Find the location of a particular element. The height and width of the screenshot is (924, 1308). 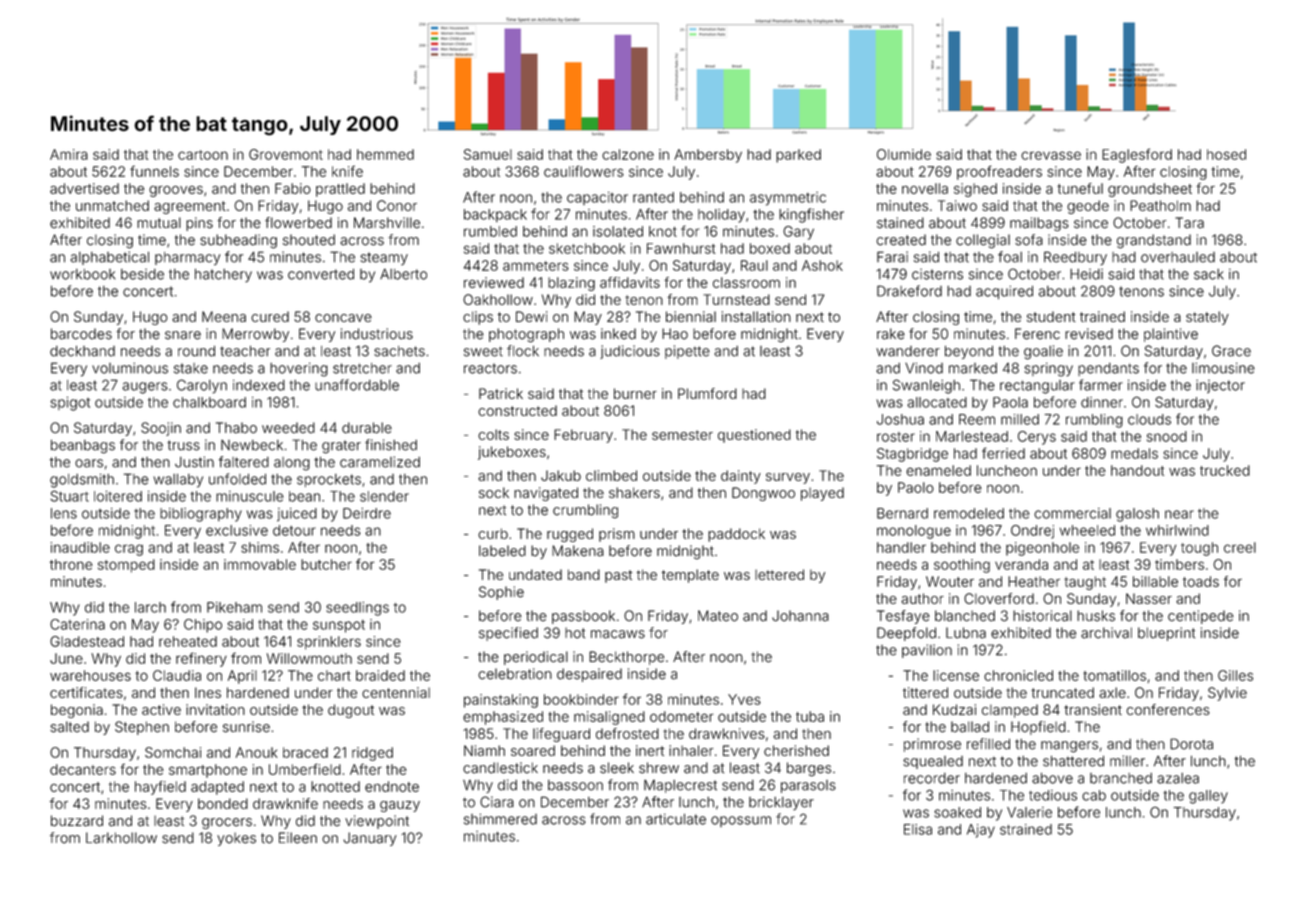

unaffordable is located at coordinates (357, 385).
